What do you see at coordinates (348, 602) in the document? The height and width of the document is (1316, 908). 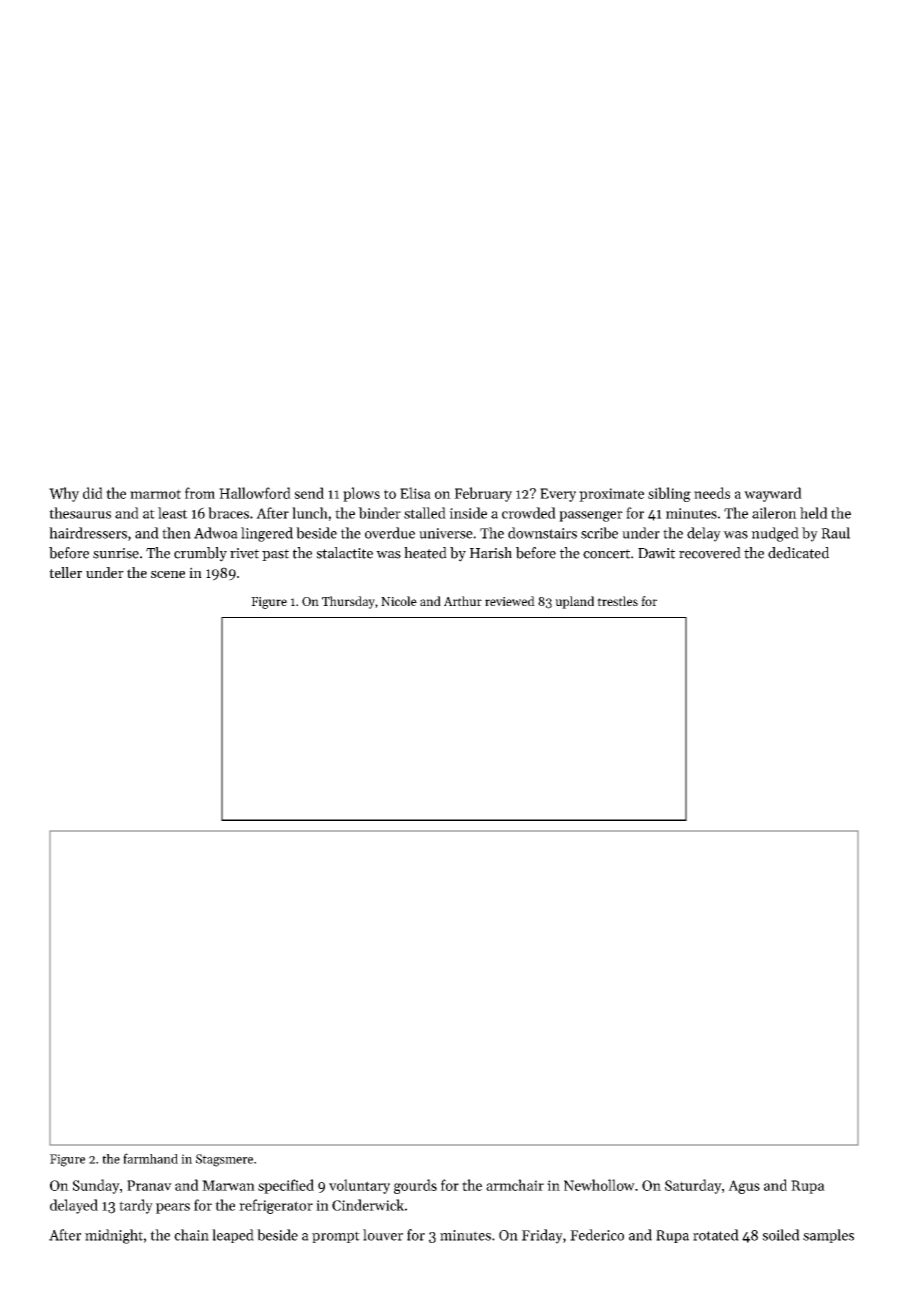 I see `Thursday` at bounding box center [348, 602].
